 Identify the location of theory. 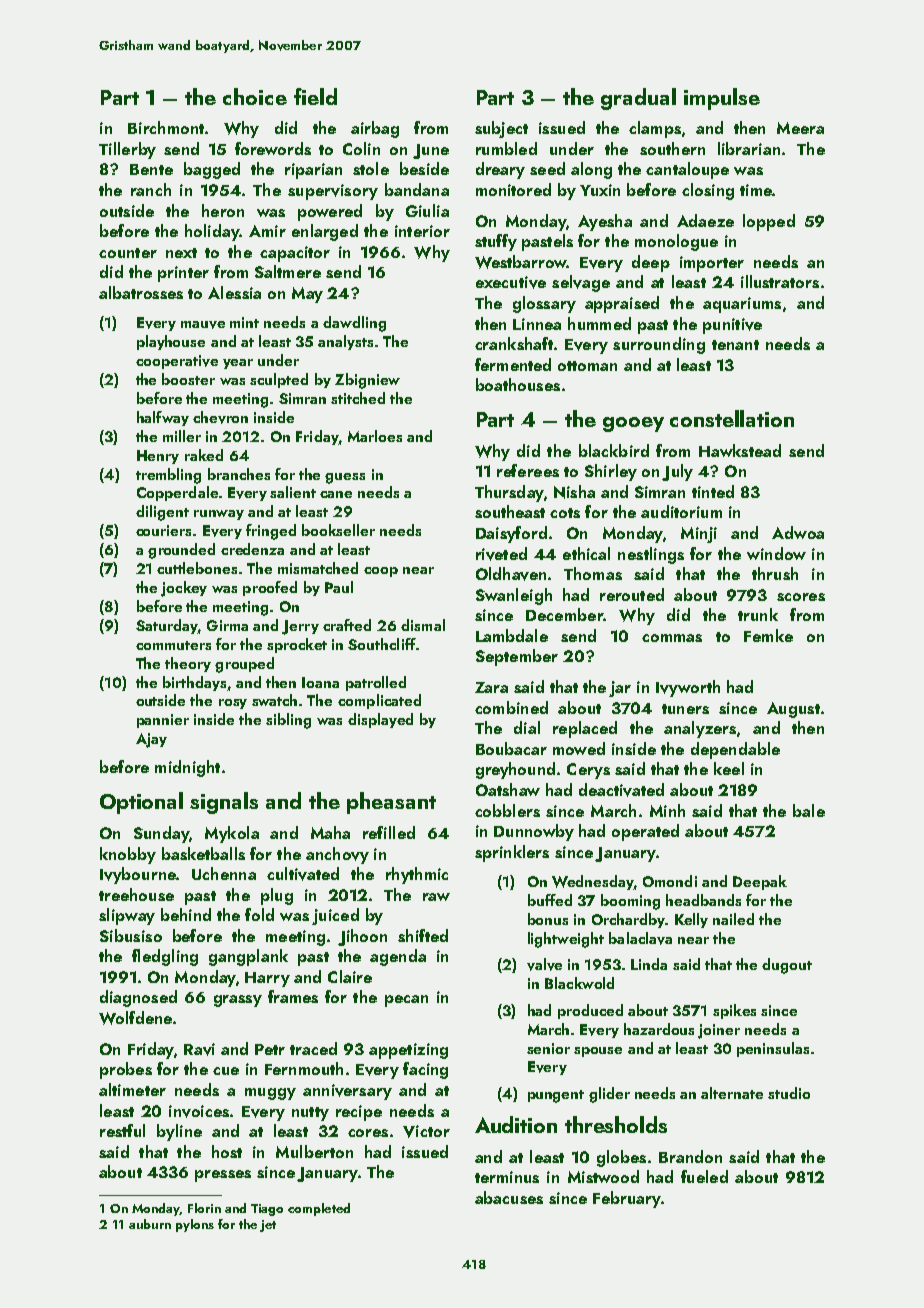
(188, 664).
